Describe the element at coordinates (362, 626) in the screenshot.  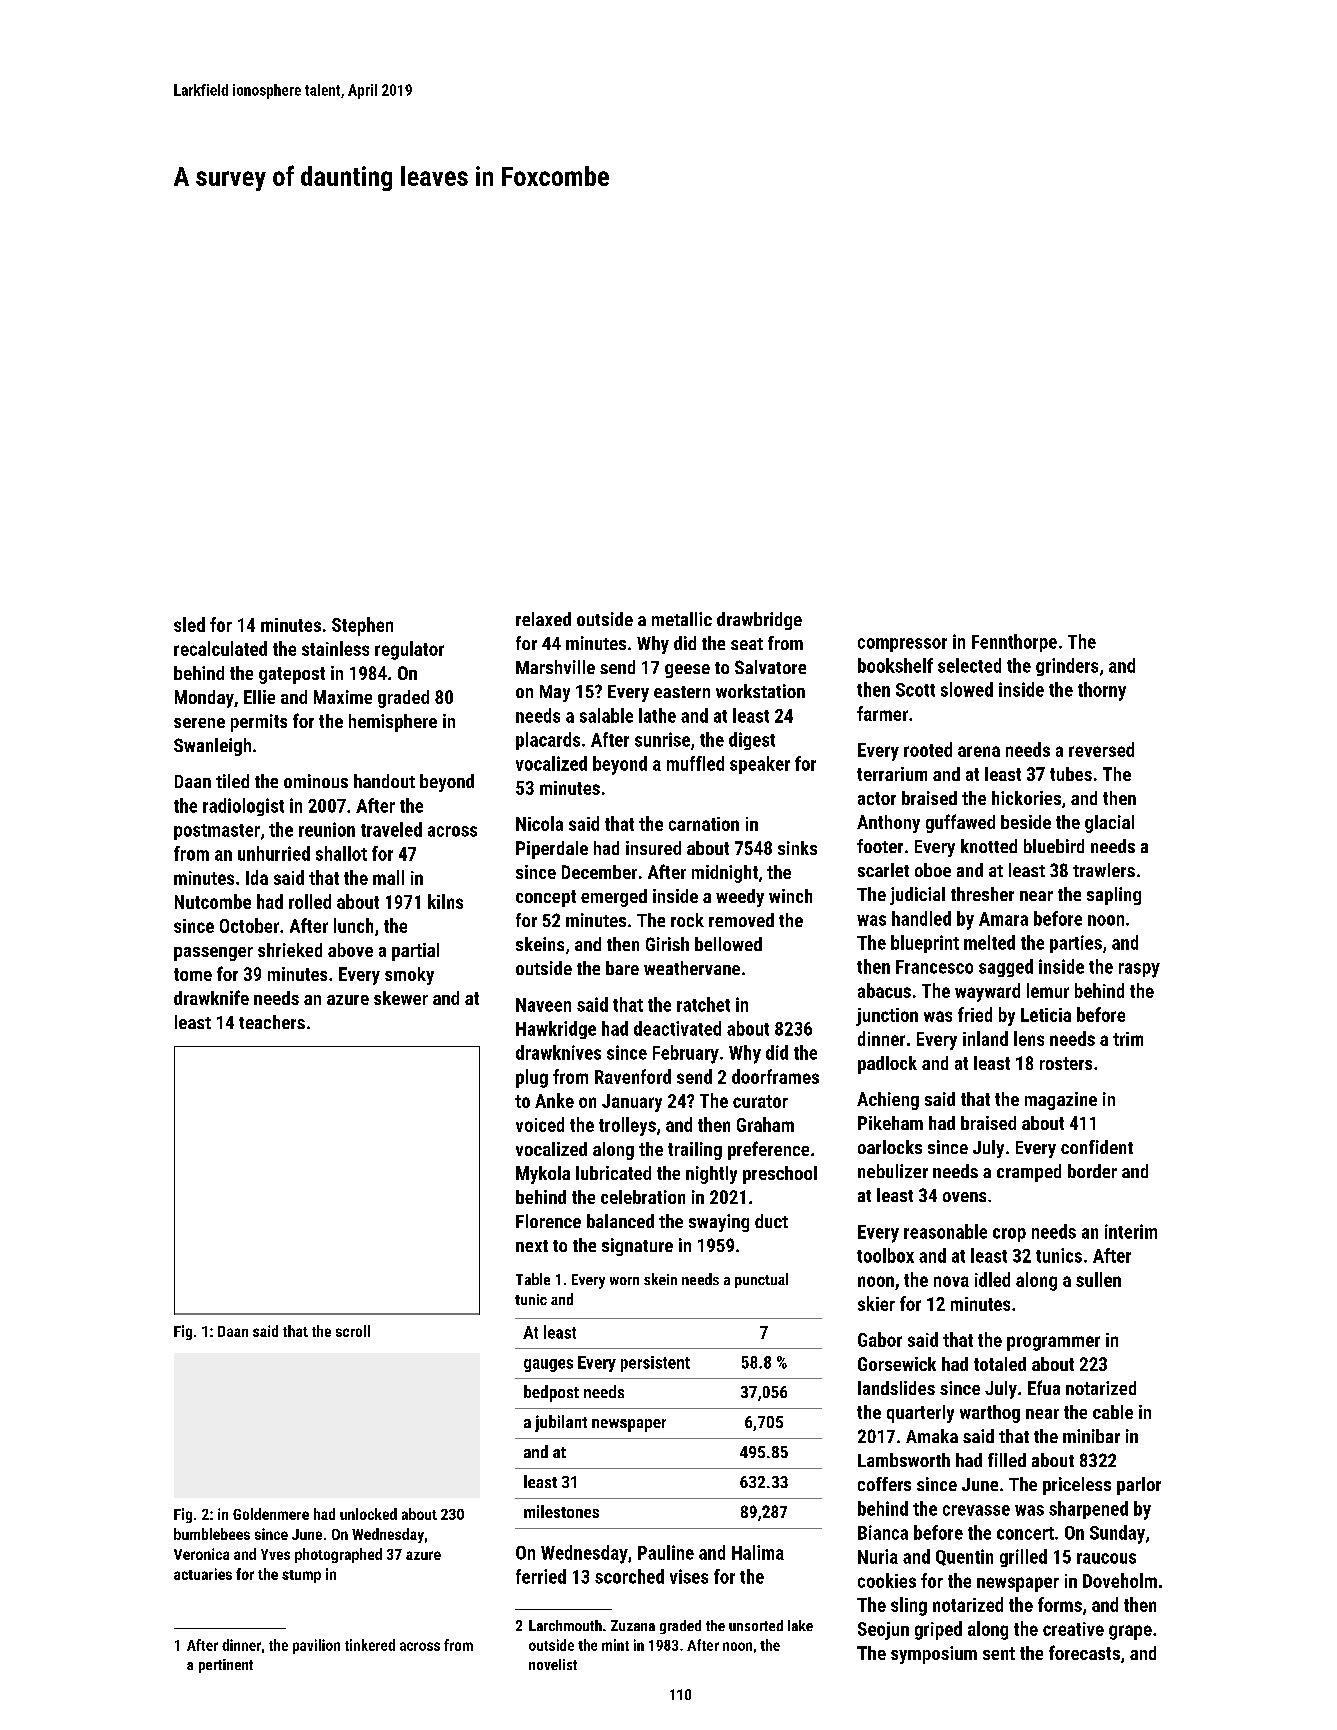
I see `Stephen` at that location.
